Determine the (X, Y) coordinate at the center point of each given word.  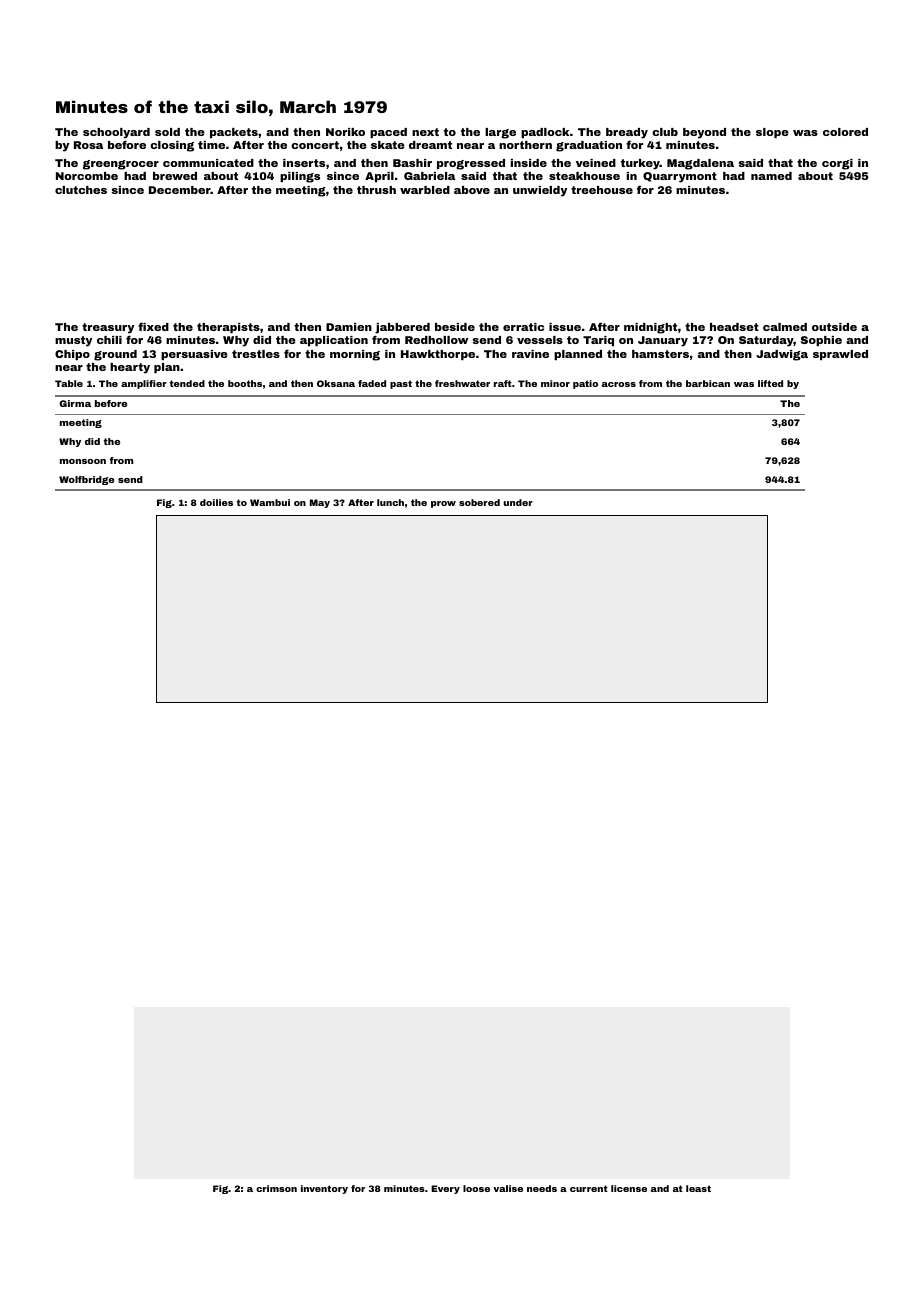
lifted (770, 383)
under (518, 502)
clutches (81, 190)
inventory (324, 1189)
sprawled (840, 355)
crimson (276, 1188)
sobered (479, 502)
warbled (425, 190)
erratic (523, 327)
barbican (708, 383)
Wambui (270, 502)
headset (734, 327)
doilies (216, 502)
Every (445, 1189)
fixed (153, 326)
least (698, 1188)
